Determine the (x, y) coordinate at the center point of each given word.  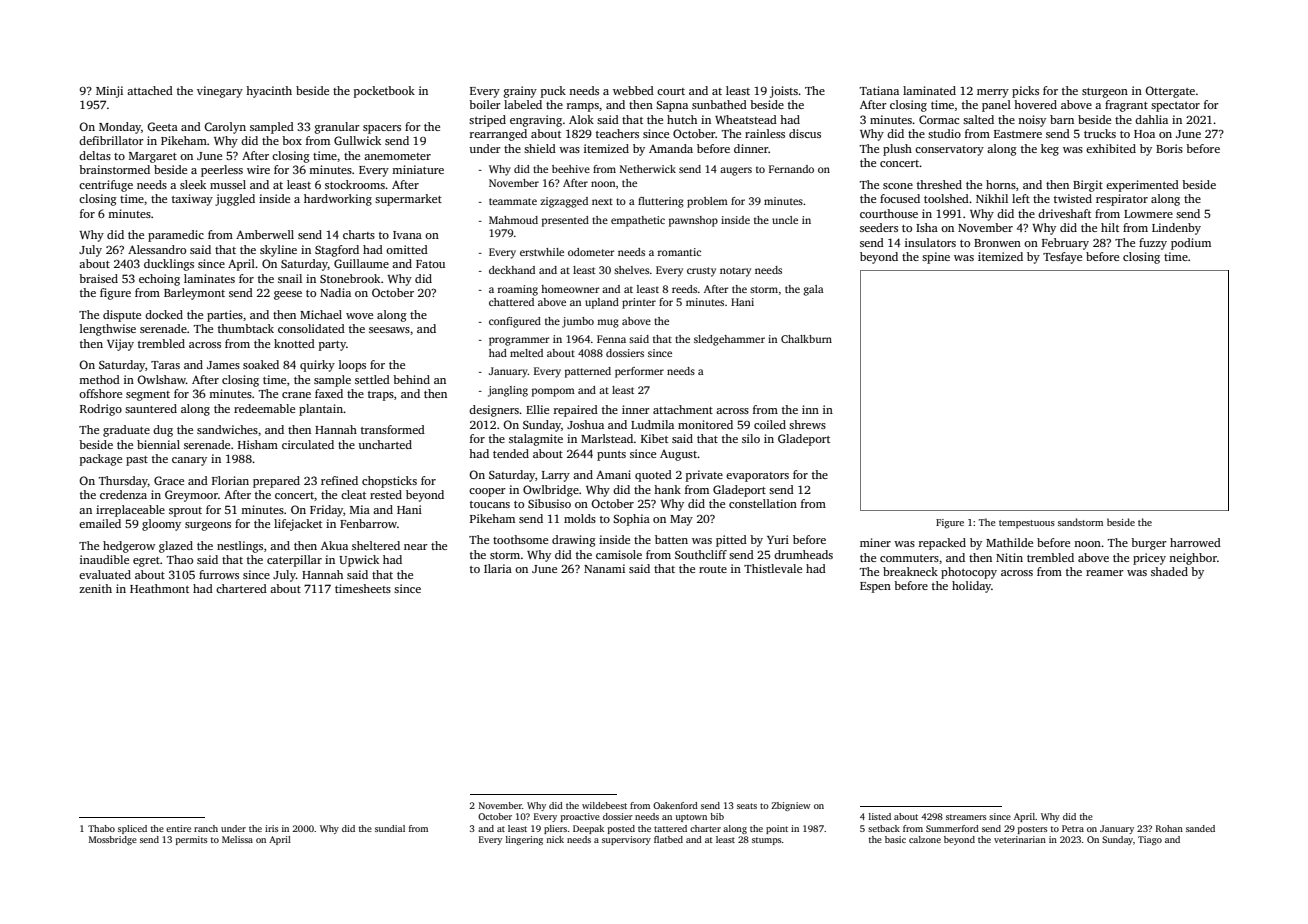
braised (98, 278)
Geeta (162, 126)
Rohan (1169, 828)
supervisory (626, 840)
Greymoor (191, 496)
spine (936, 258)
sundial (390, 828)
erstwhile (542, 252)
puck (553, 92)
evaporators (757, 477)
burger (1149, 544)
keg (1050, 150)
